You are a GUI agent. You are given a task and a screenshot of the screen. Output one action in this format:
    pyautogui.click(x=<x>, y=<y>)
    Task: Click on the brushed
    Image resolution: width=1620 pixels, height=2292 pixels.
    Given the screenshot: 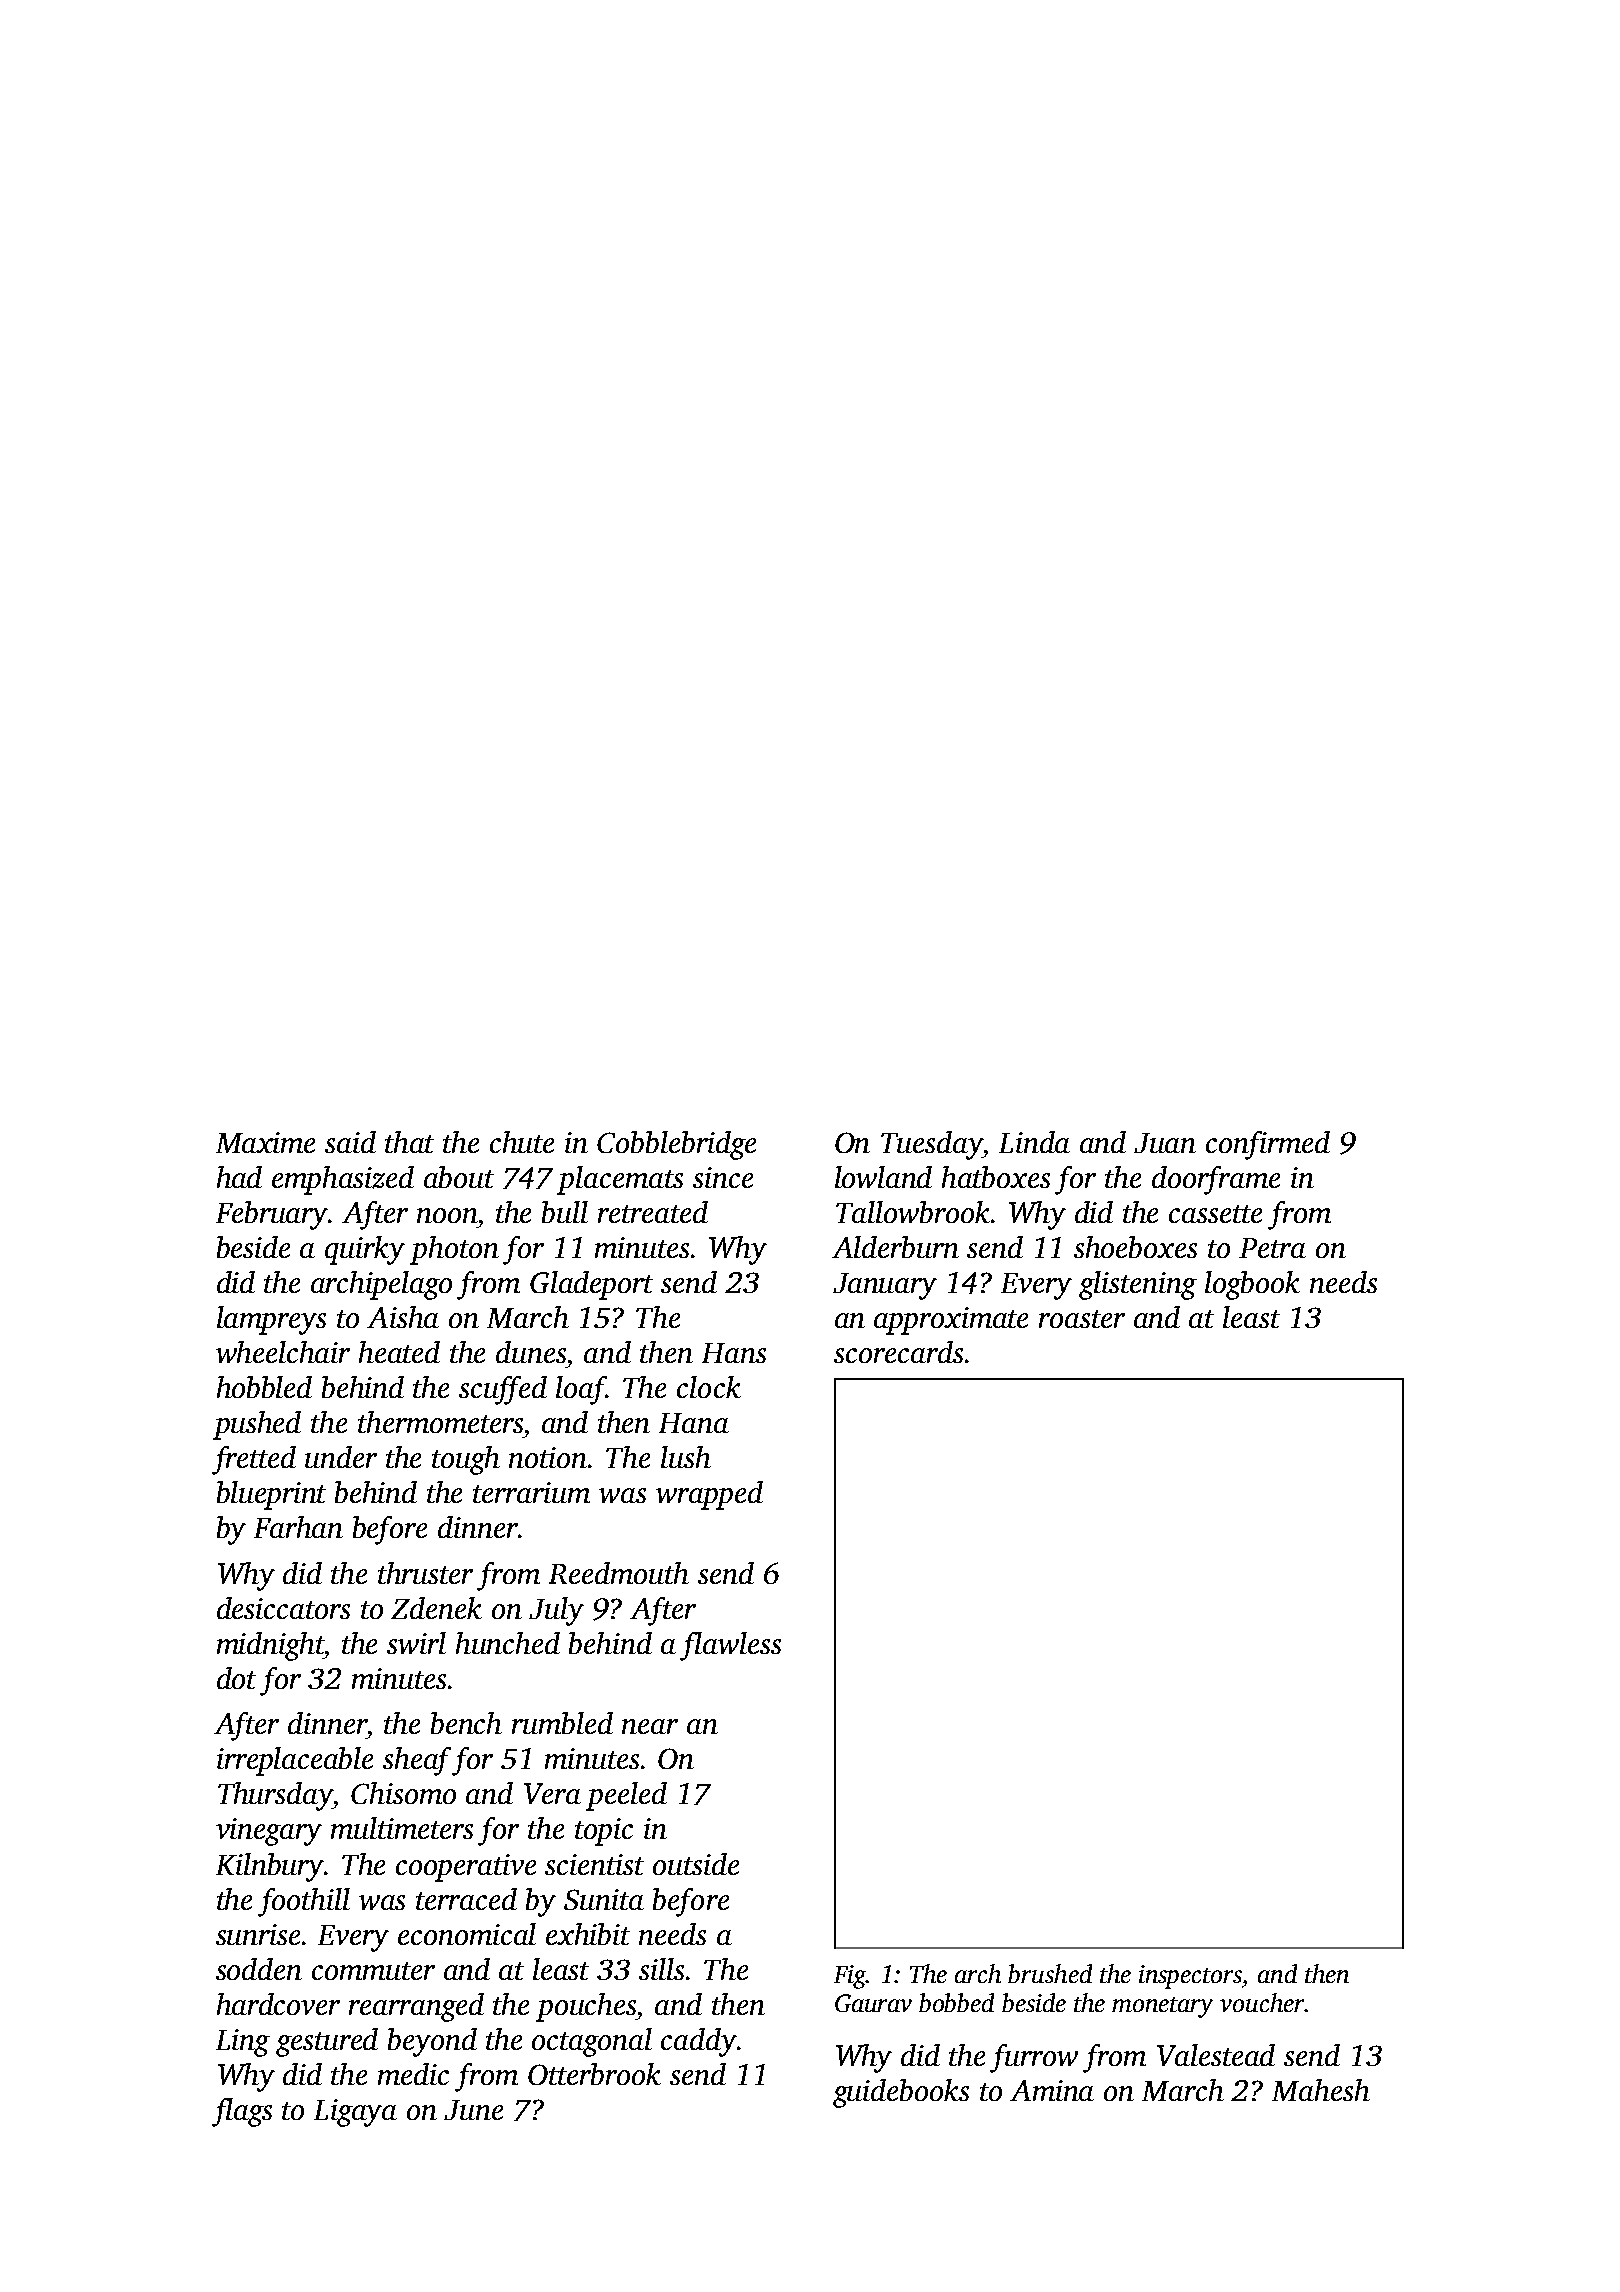 What is the action you would take?
    pyautogui.click(x=1050, y=1973)
